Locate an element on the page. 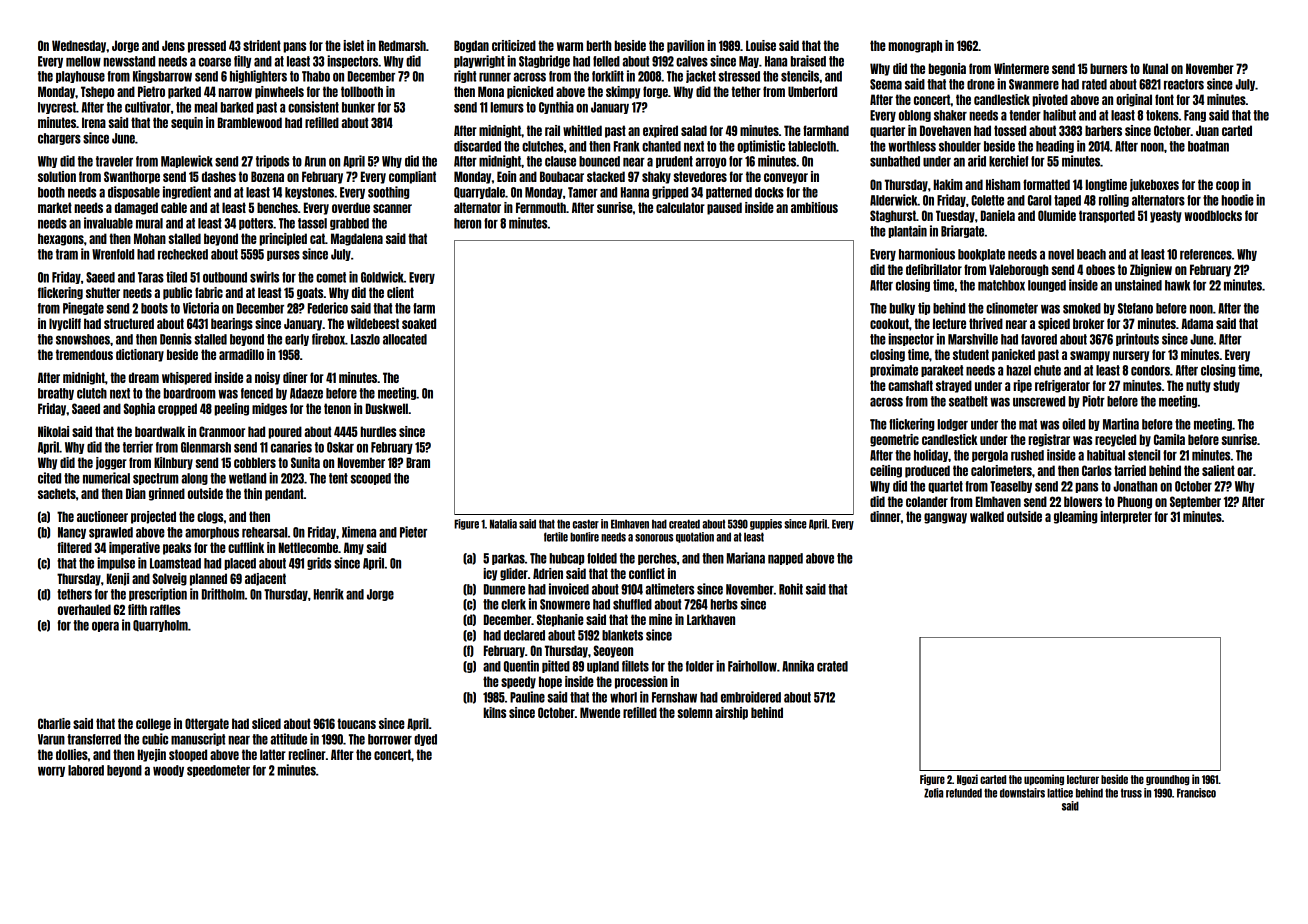 This image has width=1308, height=924. Oskar is located at coordinates (340, 447).
